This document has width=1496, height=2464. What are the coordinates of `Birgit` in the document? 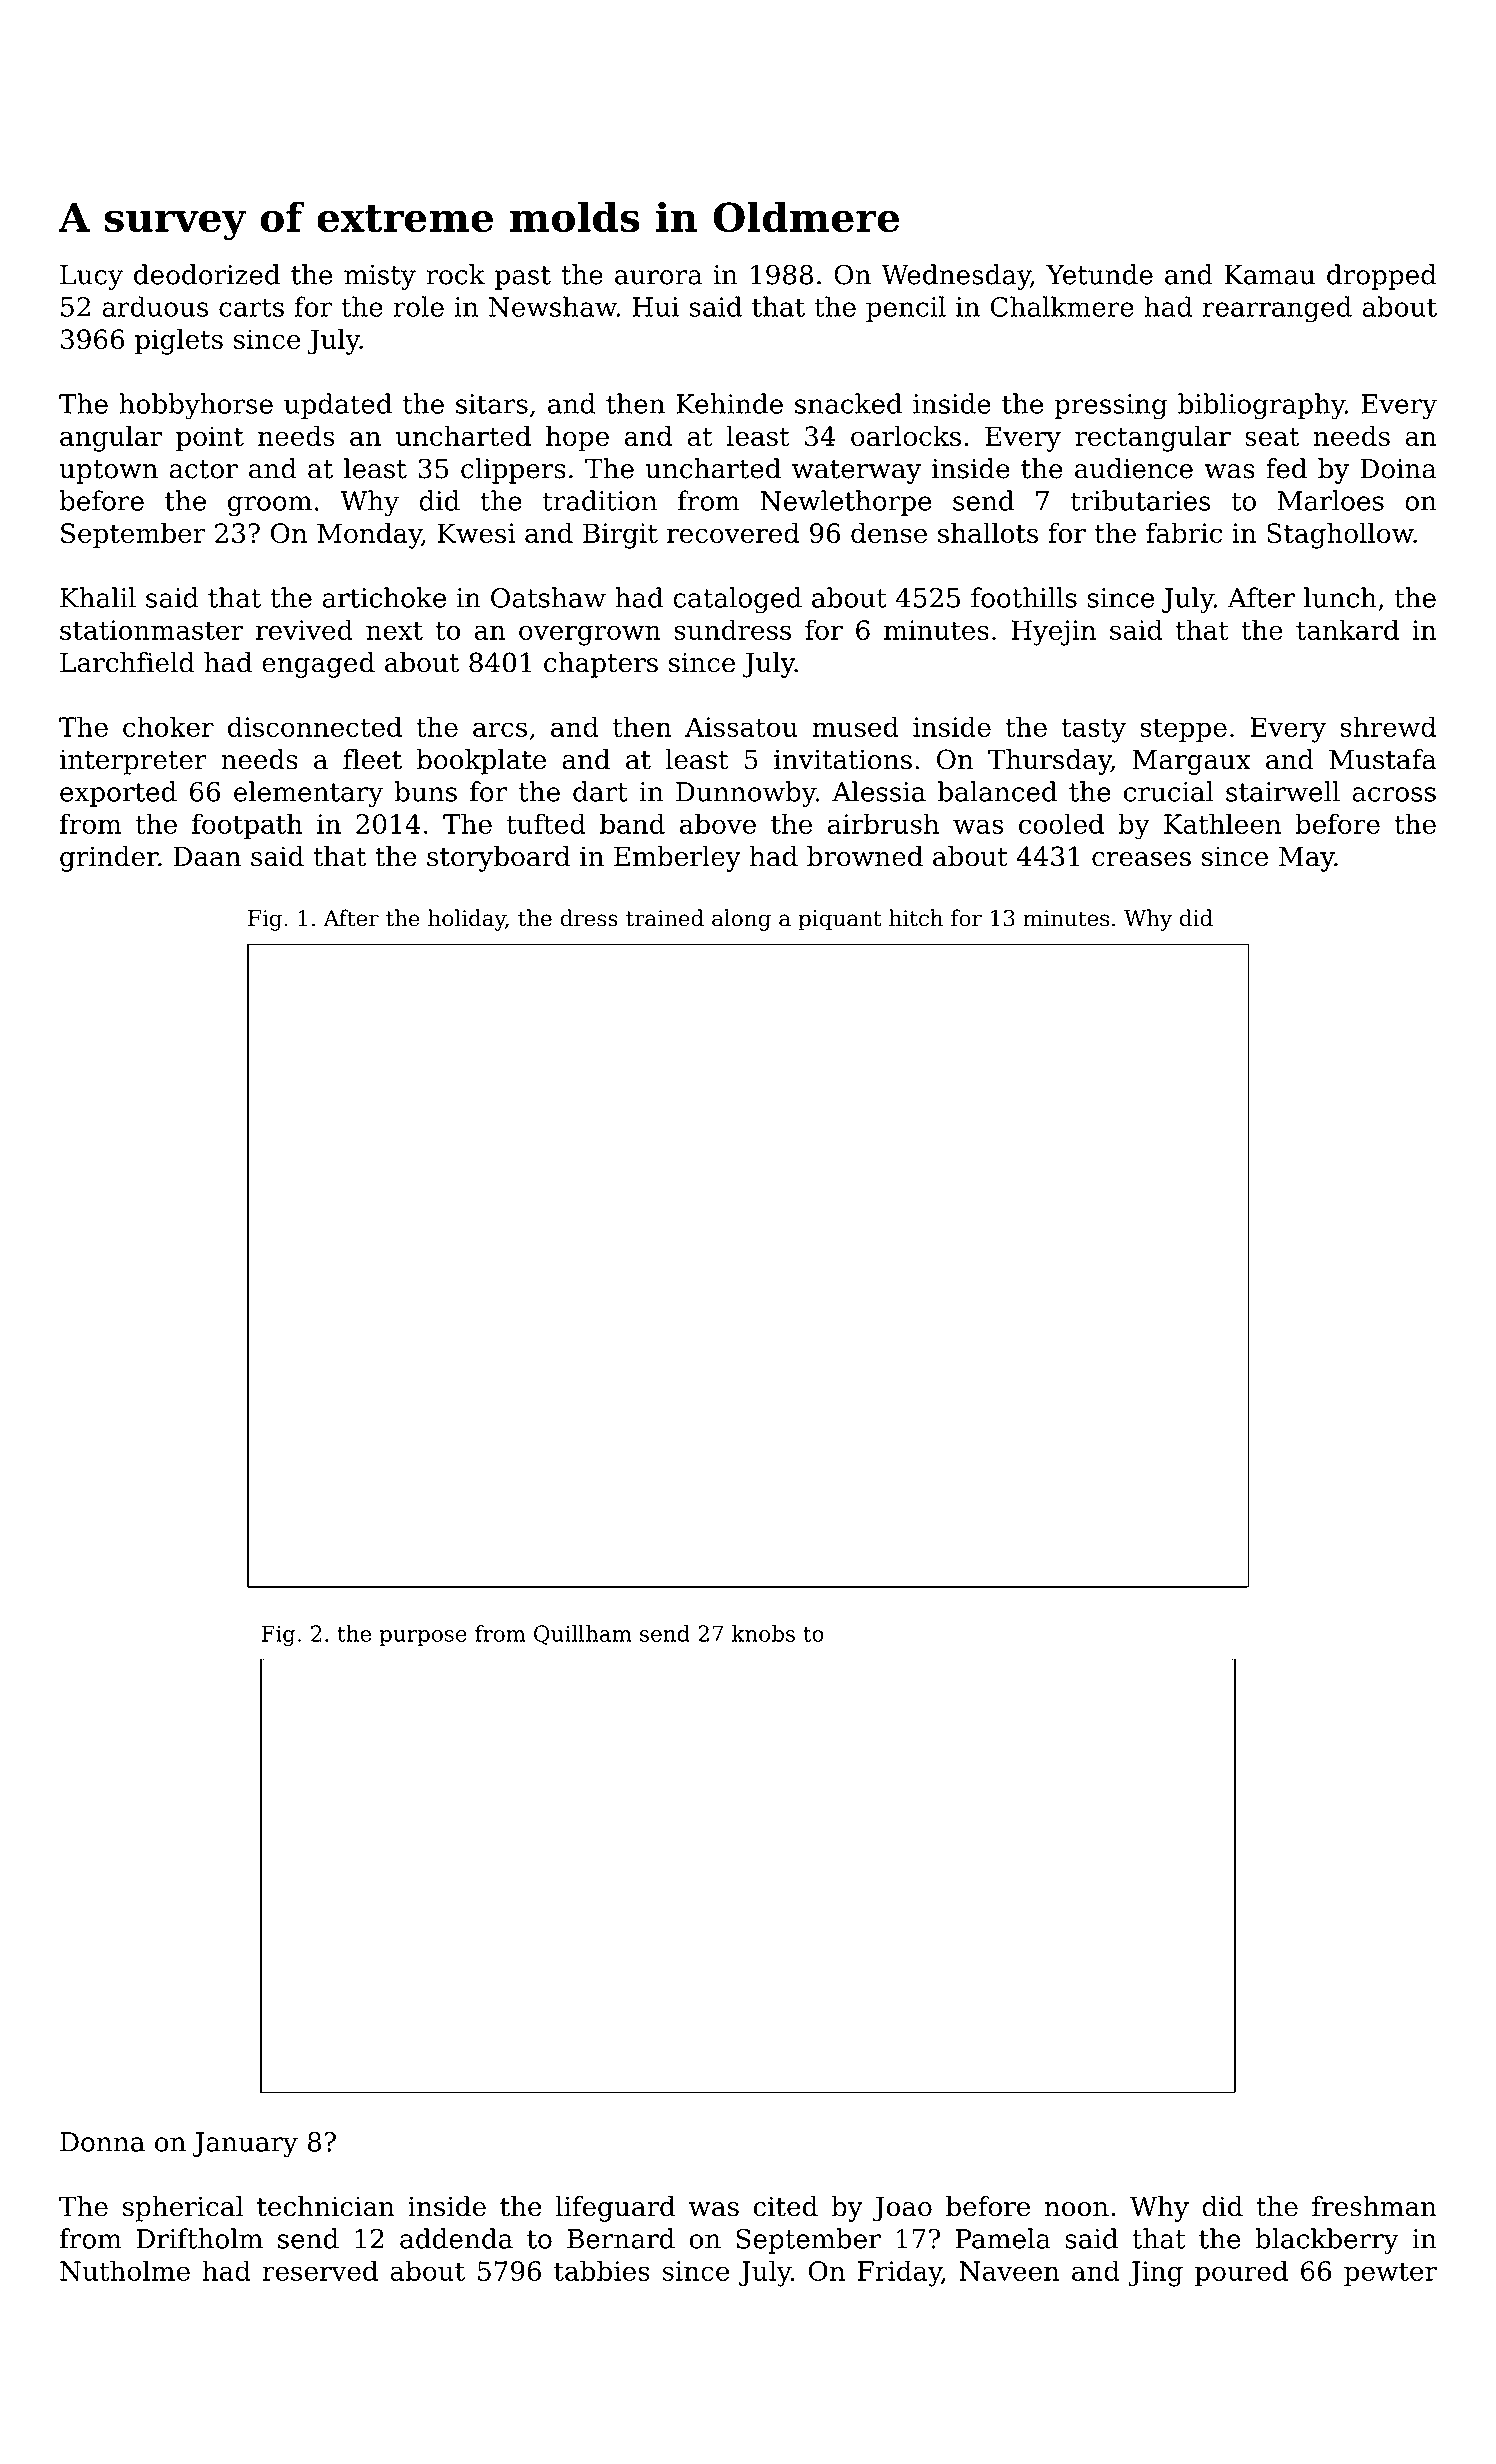 It's located at (620, 536).
